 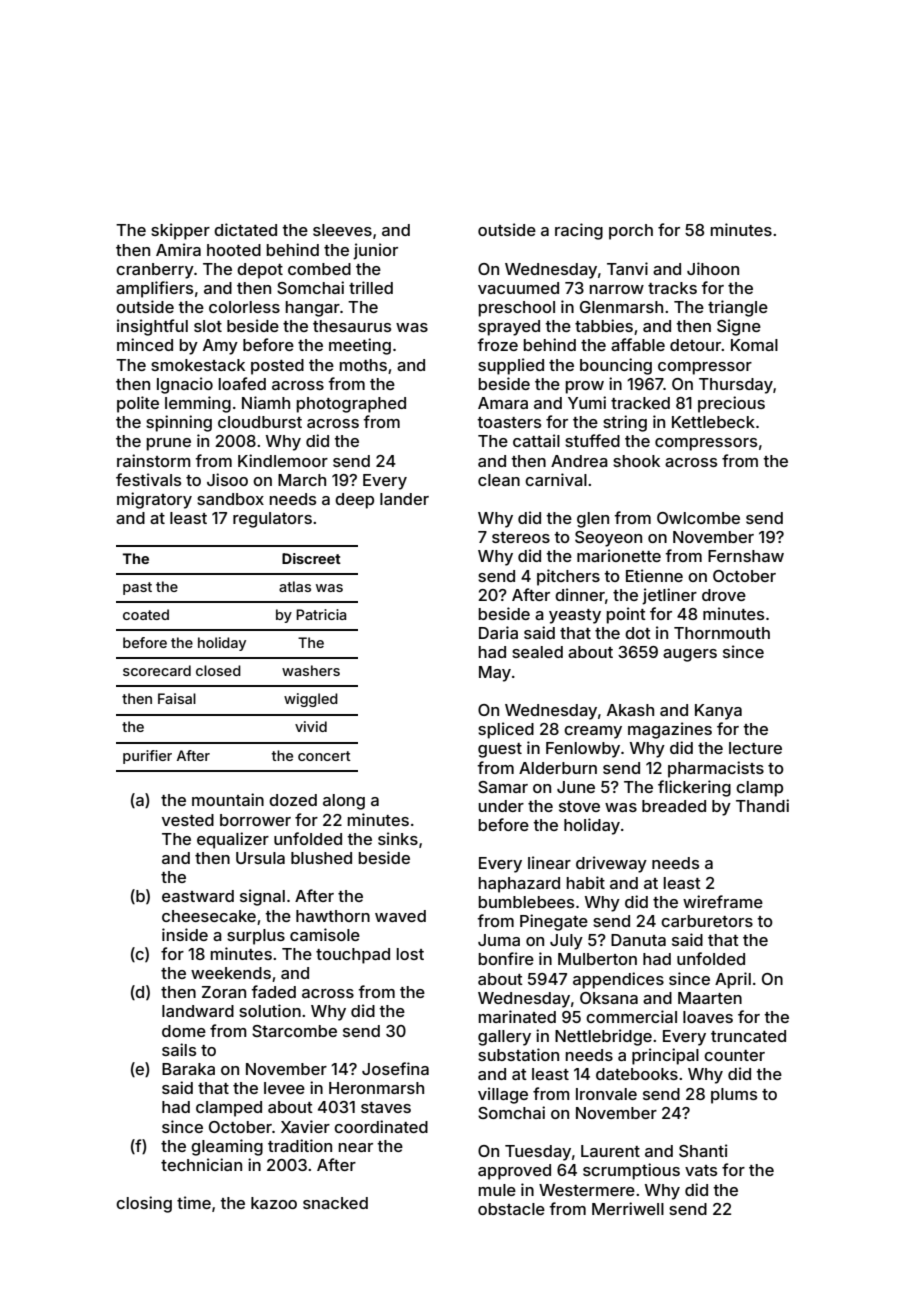 What do you see at coordinates (521, 537) in the document?
I see `stereos` at bounding box center [521, 537].
